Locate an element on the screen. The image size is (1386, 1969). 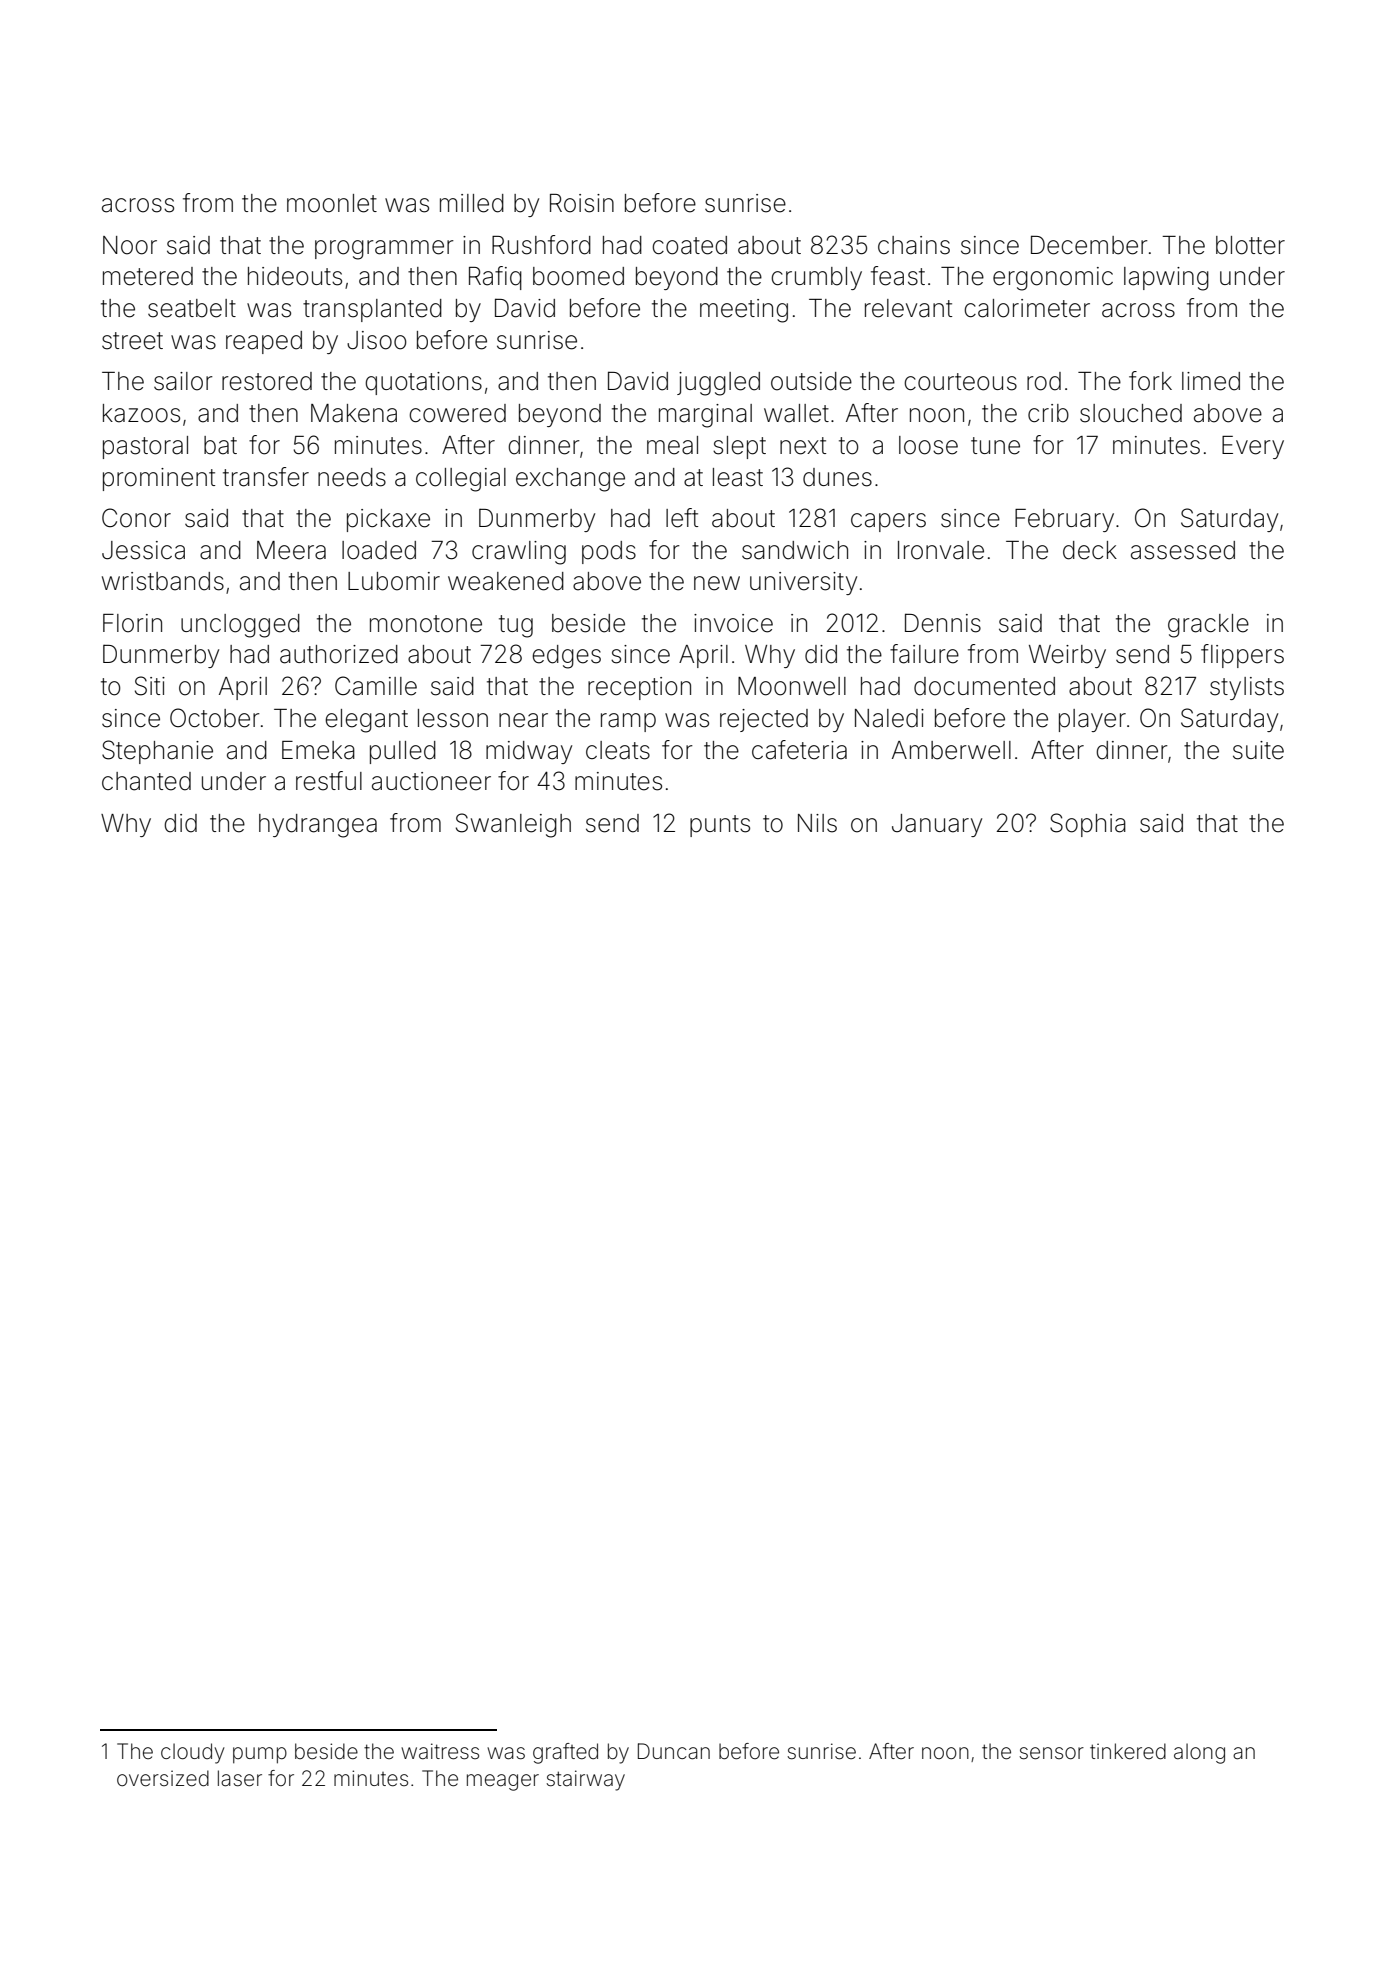
hydrangea is located at coordinates (318, 826).
